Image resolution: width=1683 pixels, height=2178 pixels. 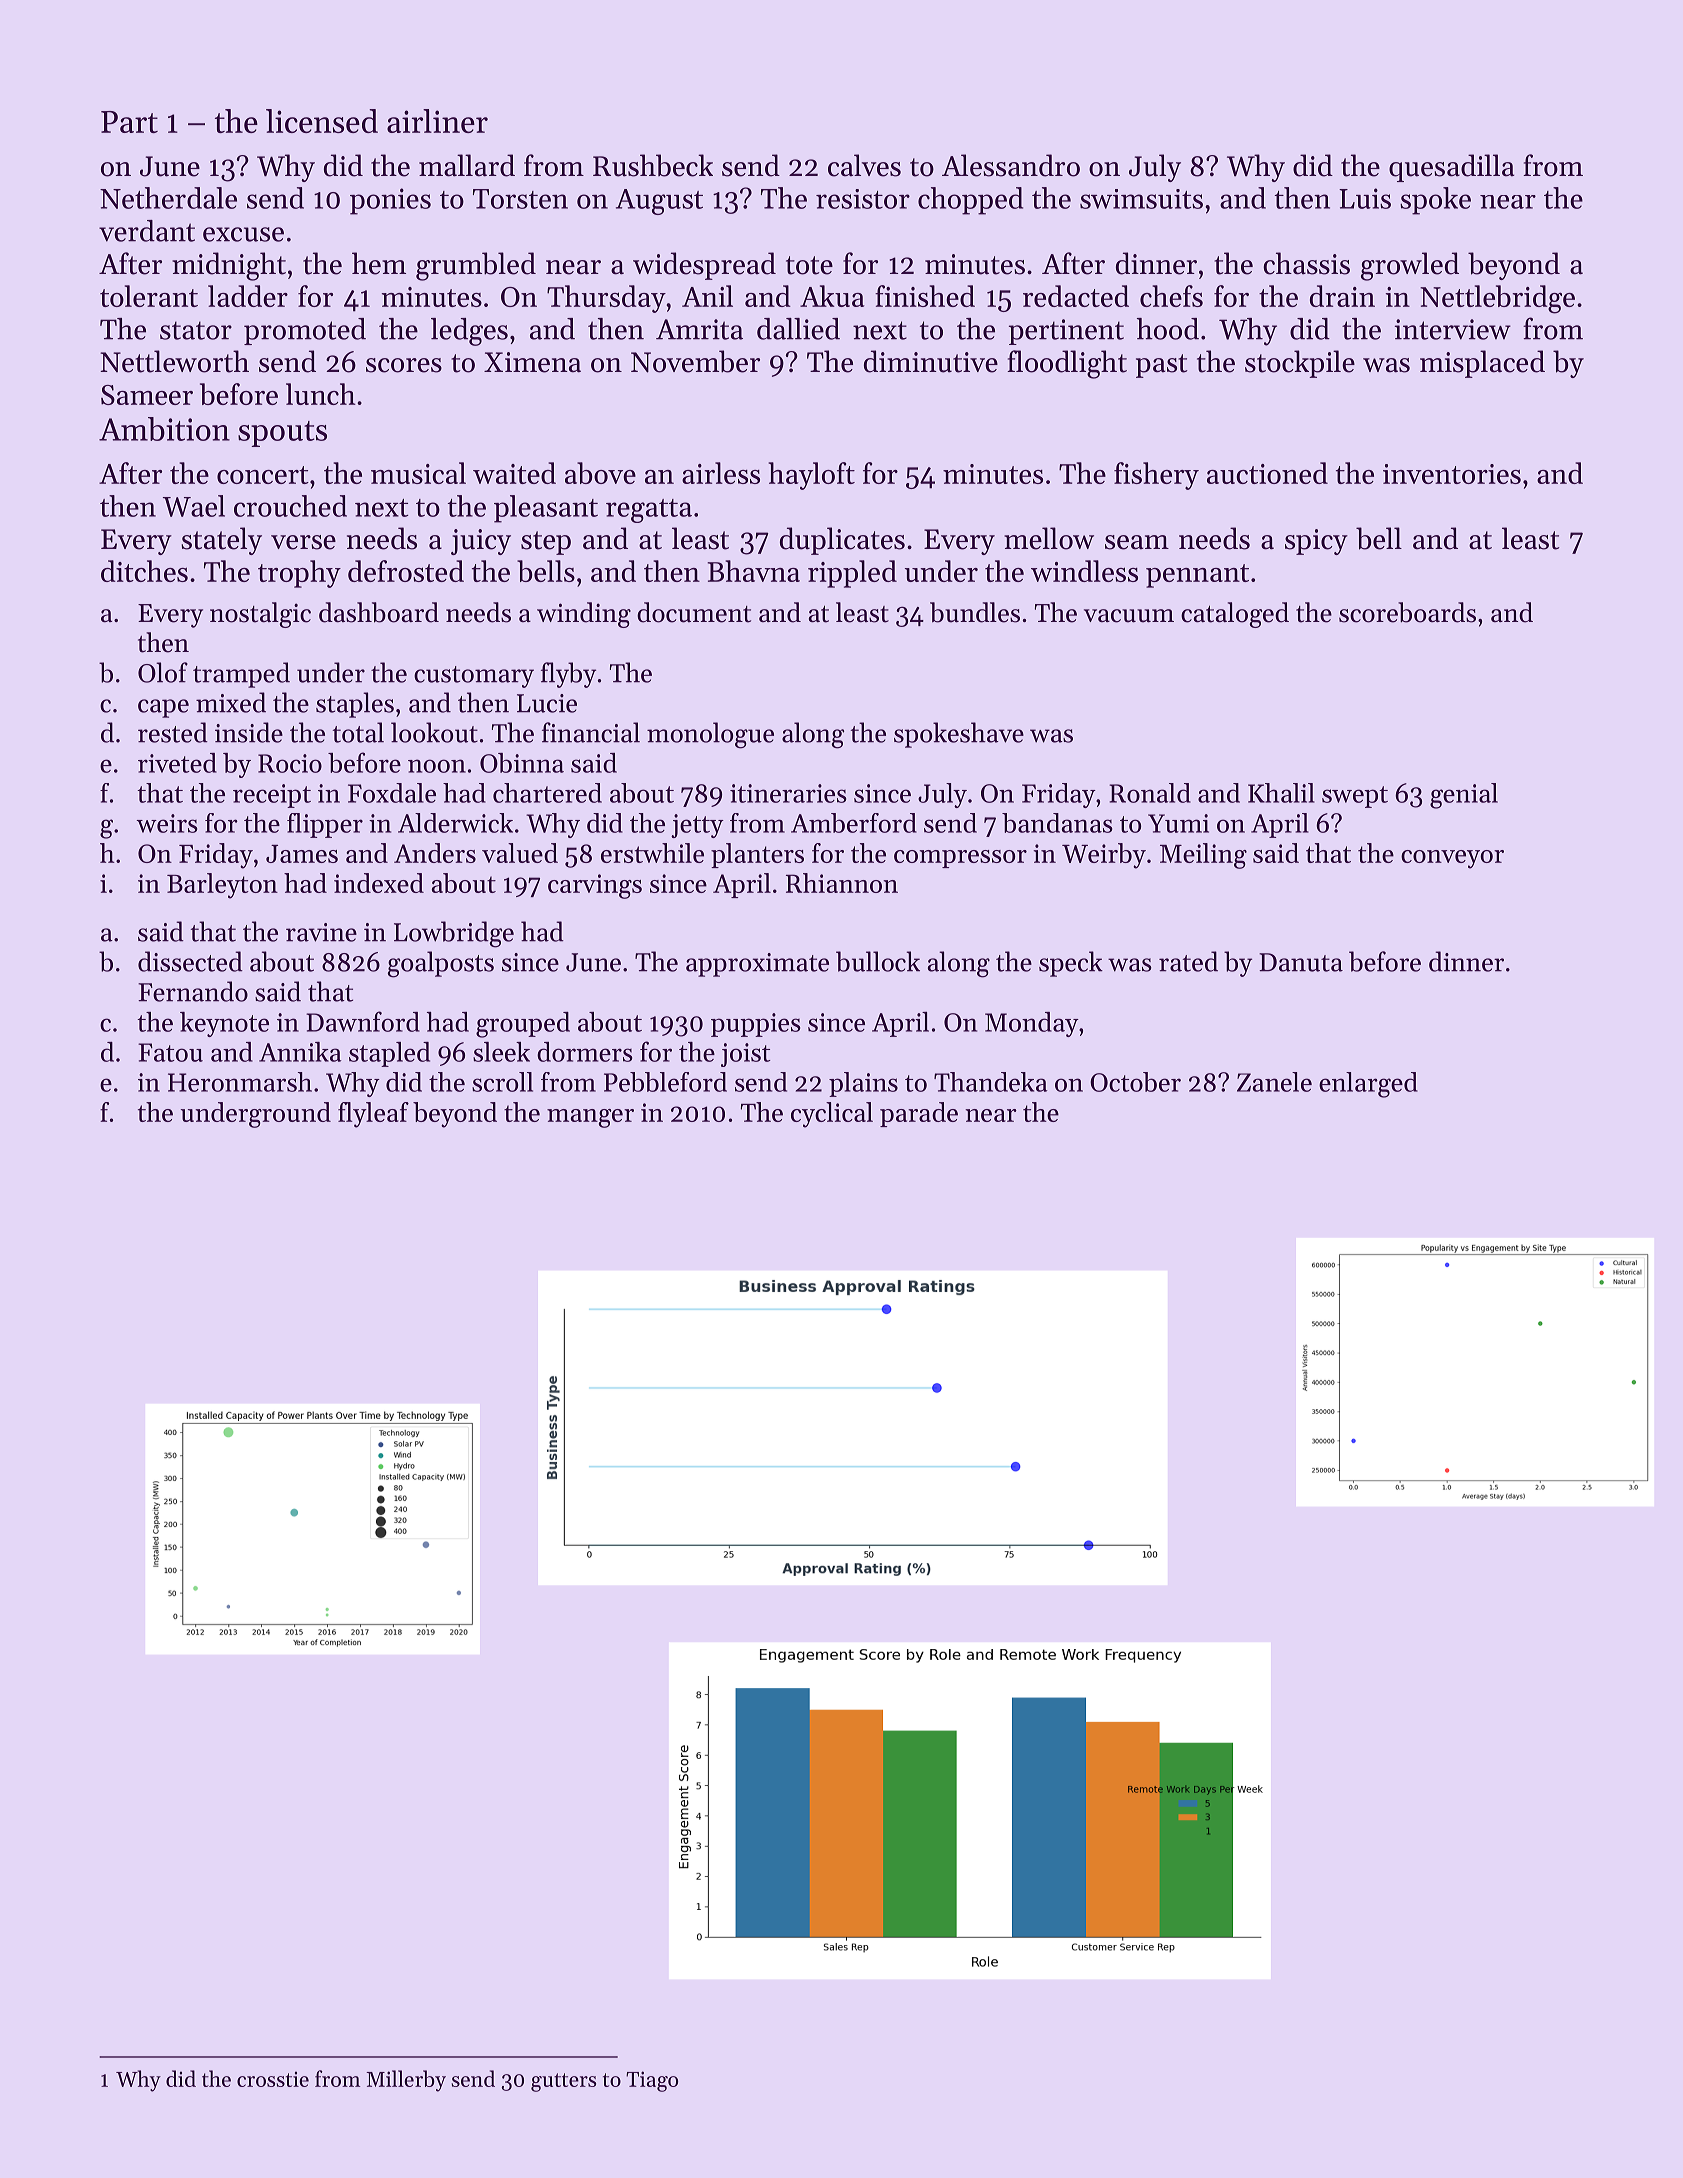 I want to click on manger, so click(x=590, y=1118).
